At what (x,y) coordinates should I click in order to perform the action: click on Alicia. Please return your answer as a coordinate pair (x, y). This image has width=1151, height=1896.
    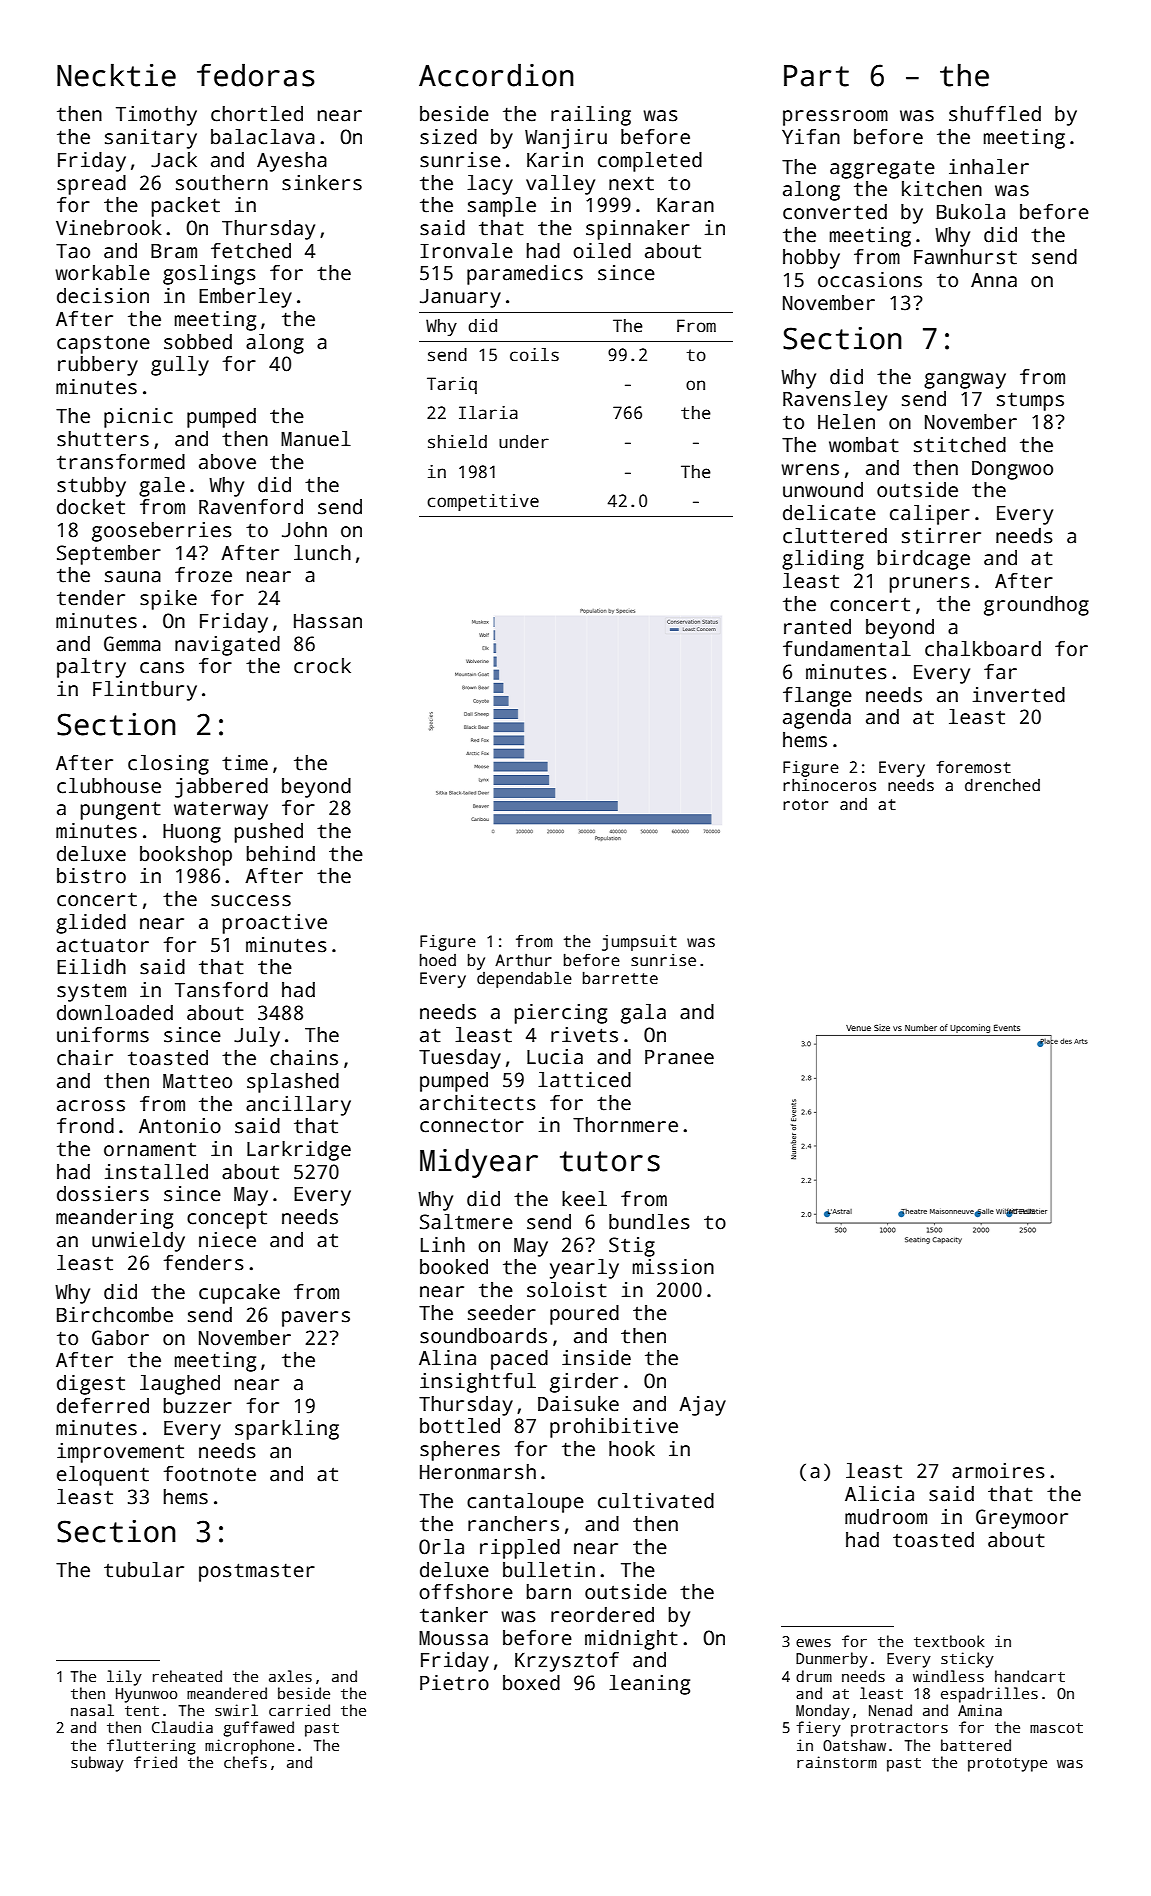
    Looking at the image, I should click on (879, 1494).
